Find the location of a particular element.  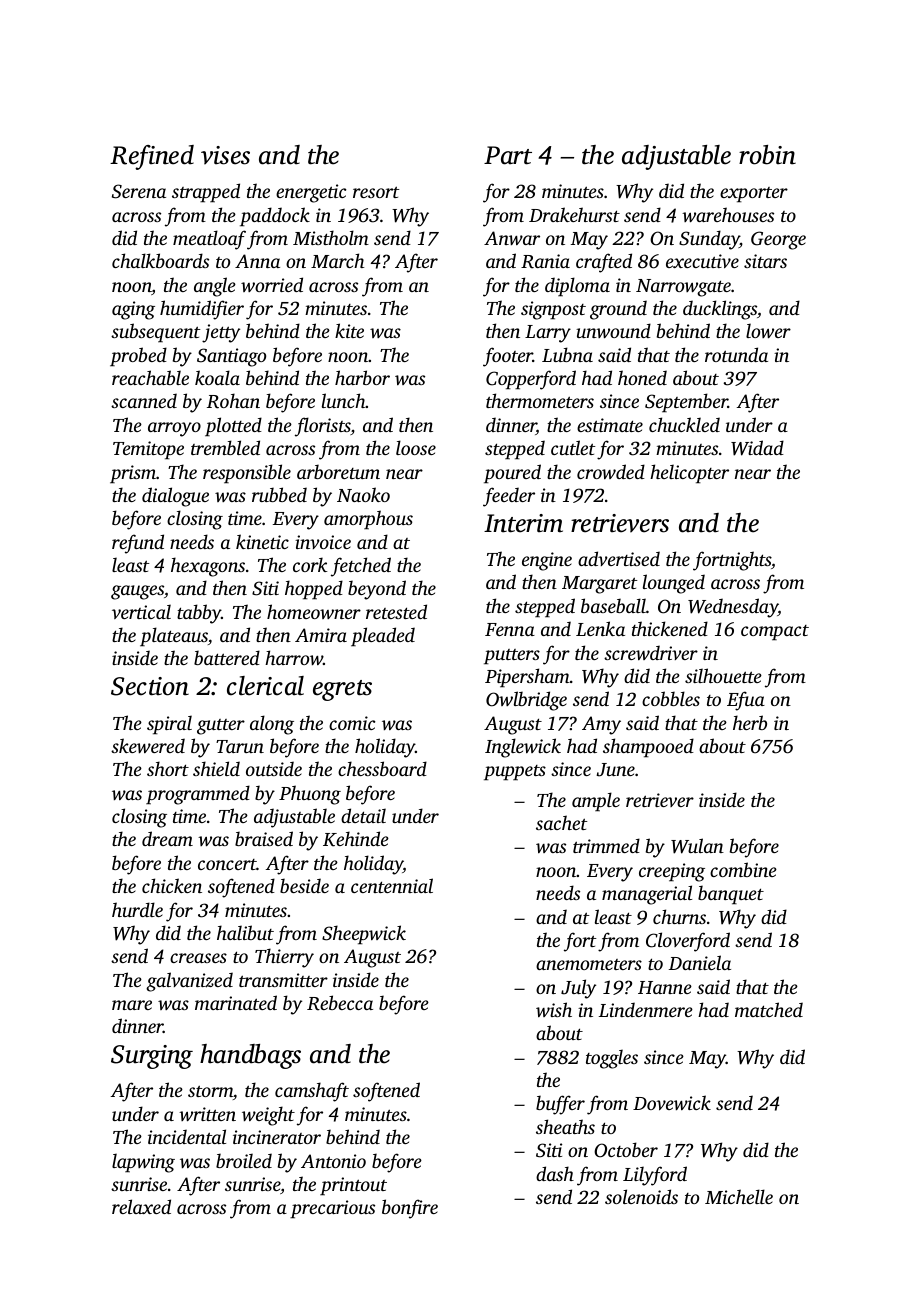

creases is located at coordinates (198, 958).
